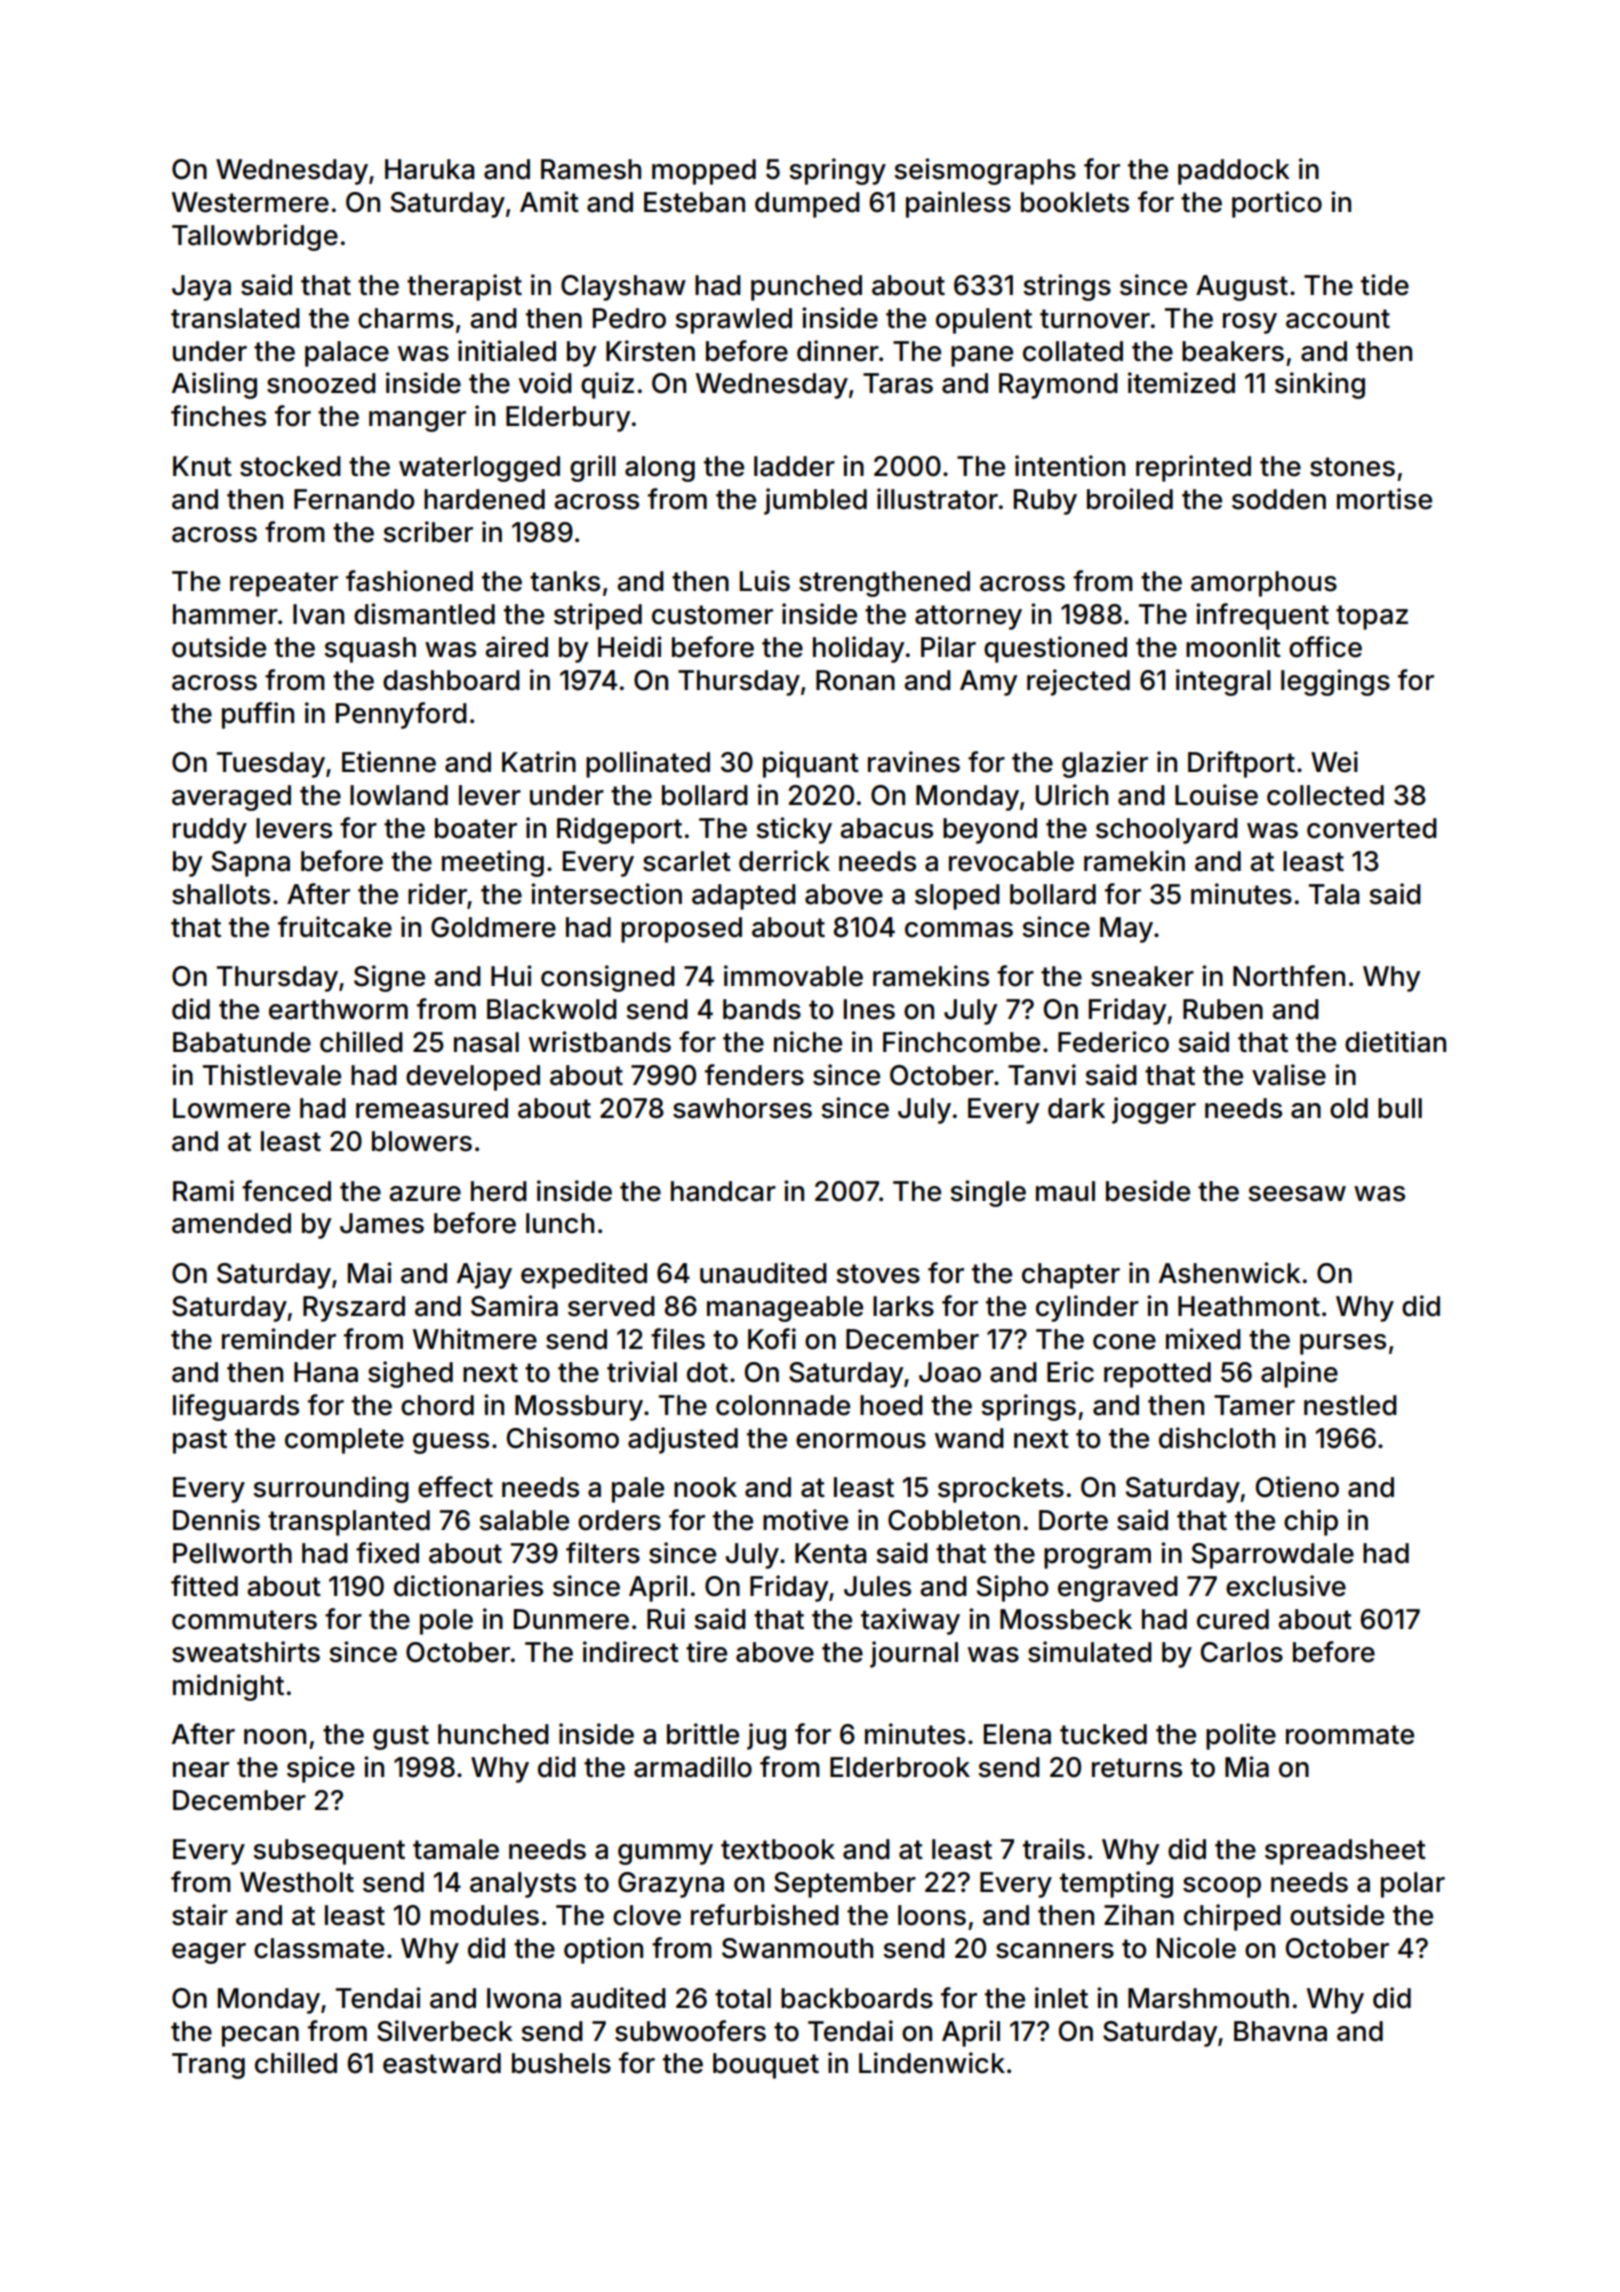 The height and width of the page is (2292, 1620). Describe the element at coordinates (793, 976) in the page. I see `immovable` at that location.
